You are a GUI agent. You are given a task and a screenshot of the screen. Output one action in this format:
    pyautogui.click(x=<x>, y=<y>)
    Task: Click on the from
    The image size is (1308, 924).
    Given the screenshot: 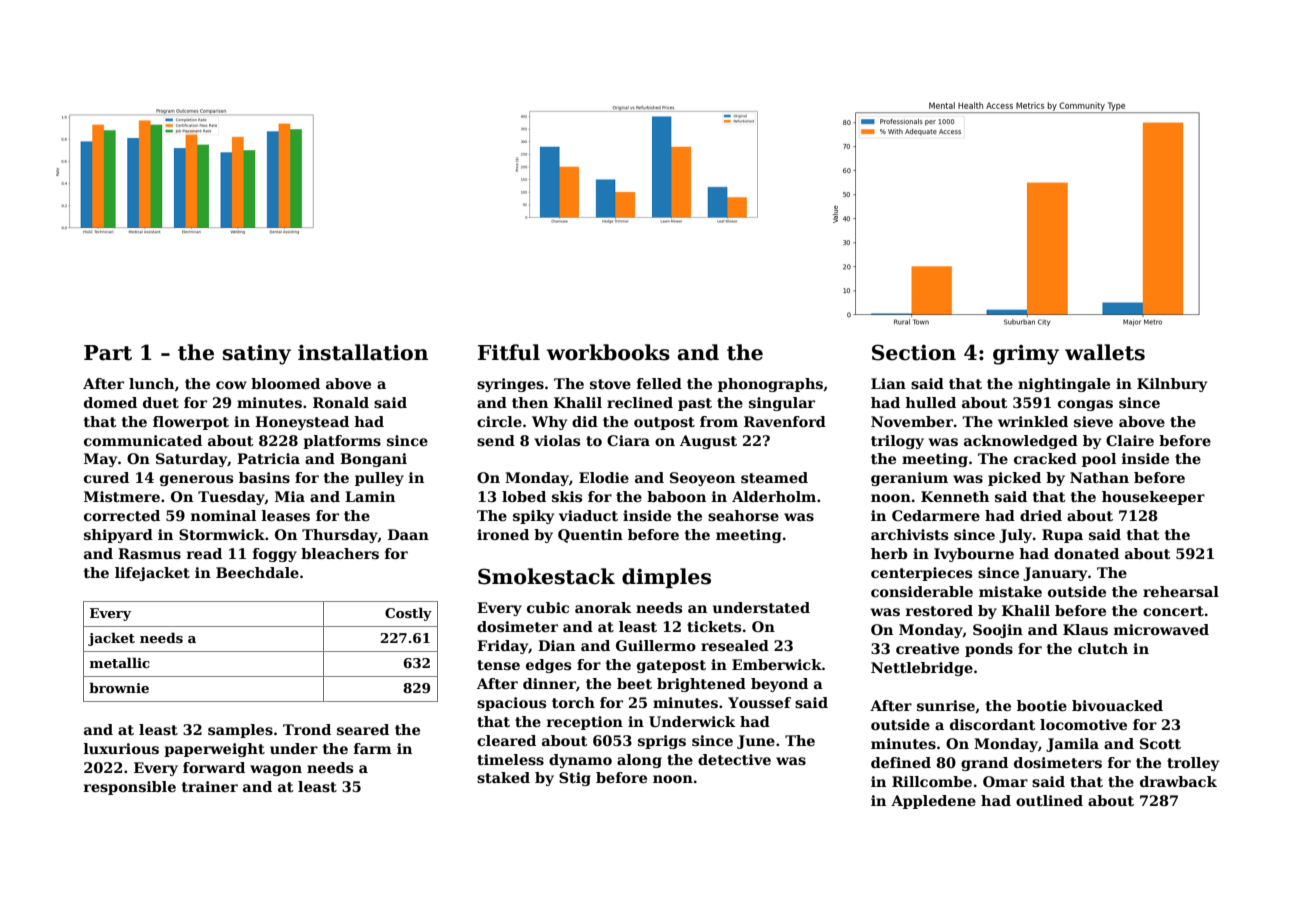 What is the action you would take?
    pyautogui.click(x=719, y=421)
